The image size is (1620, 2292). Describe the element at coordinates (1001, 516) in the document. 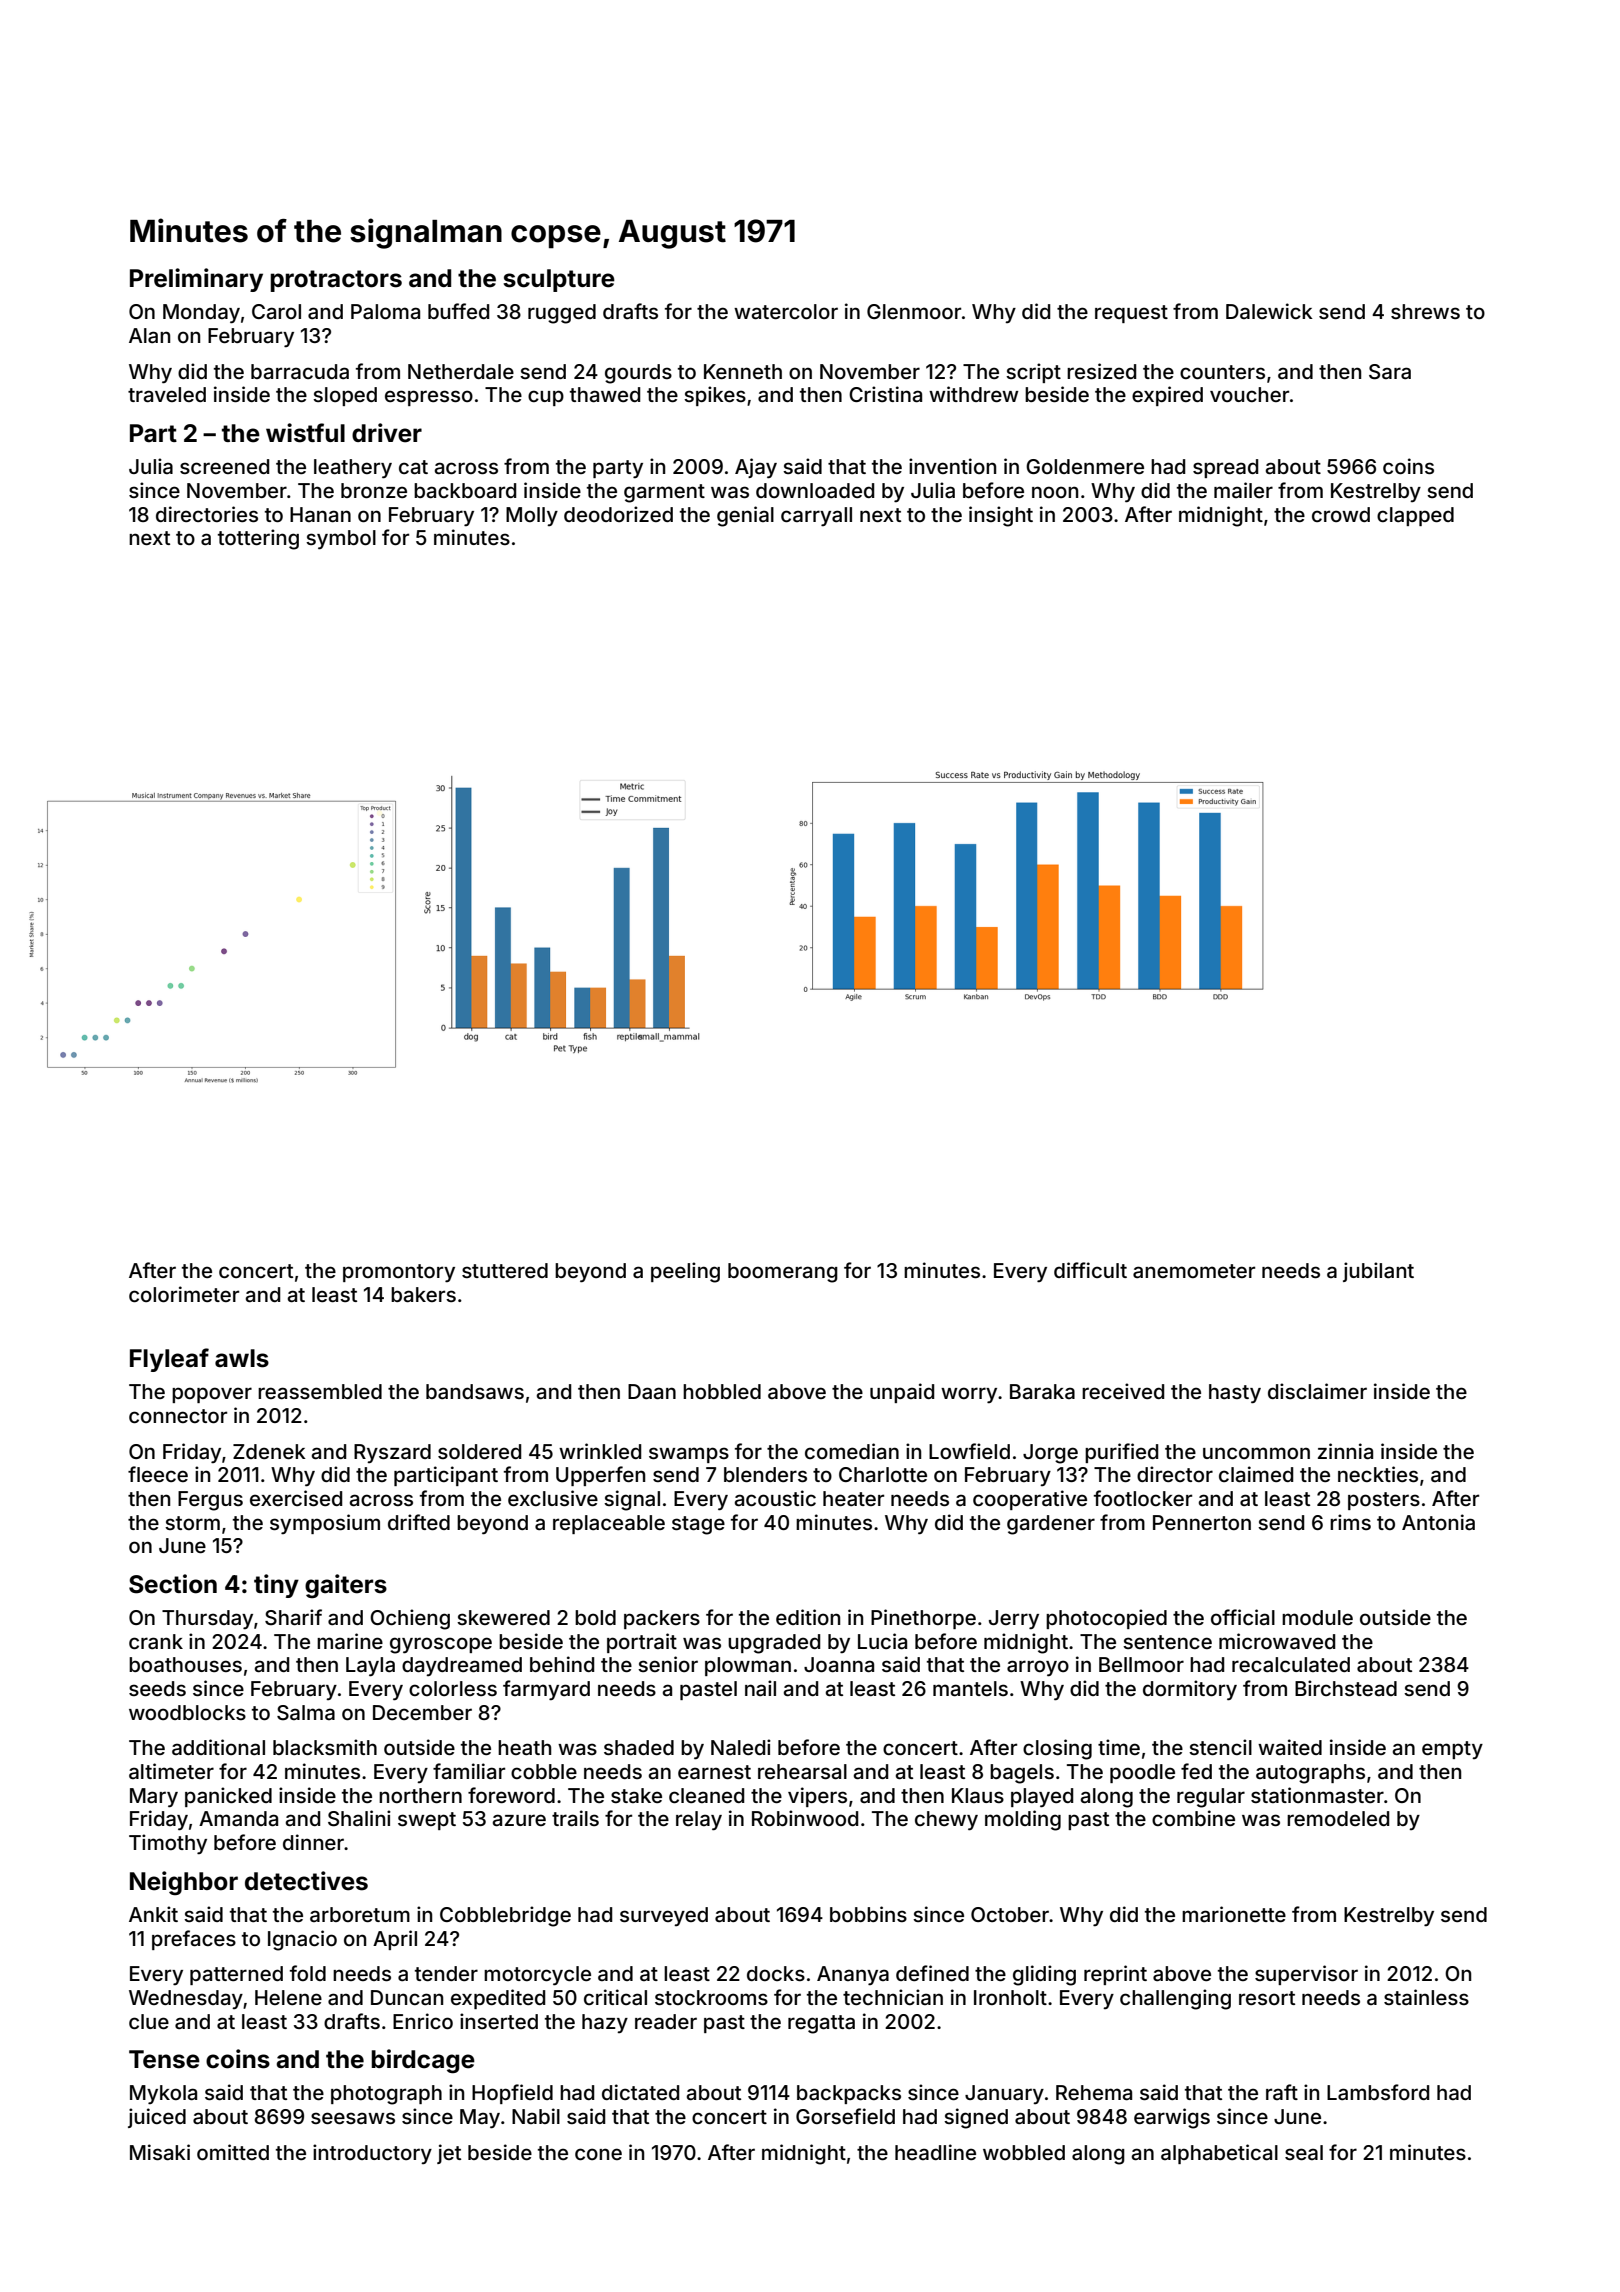

I see `insight` at that location.
